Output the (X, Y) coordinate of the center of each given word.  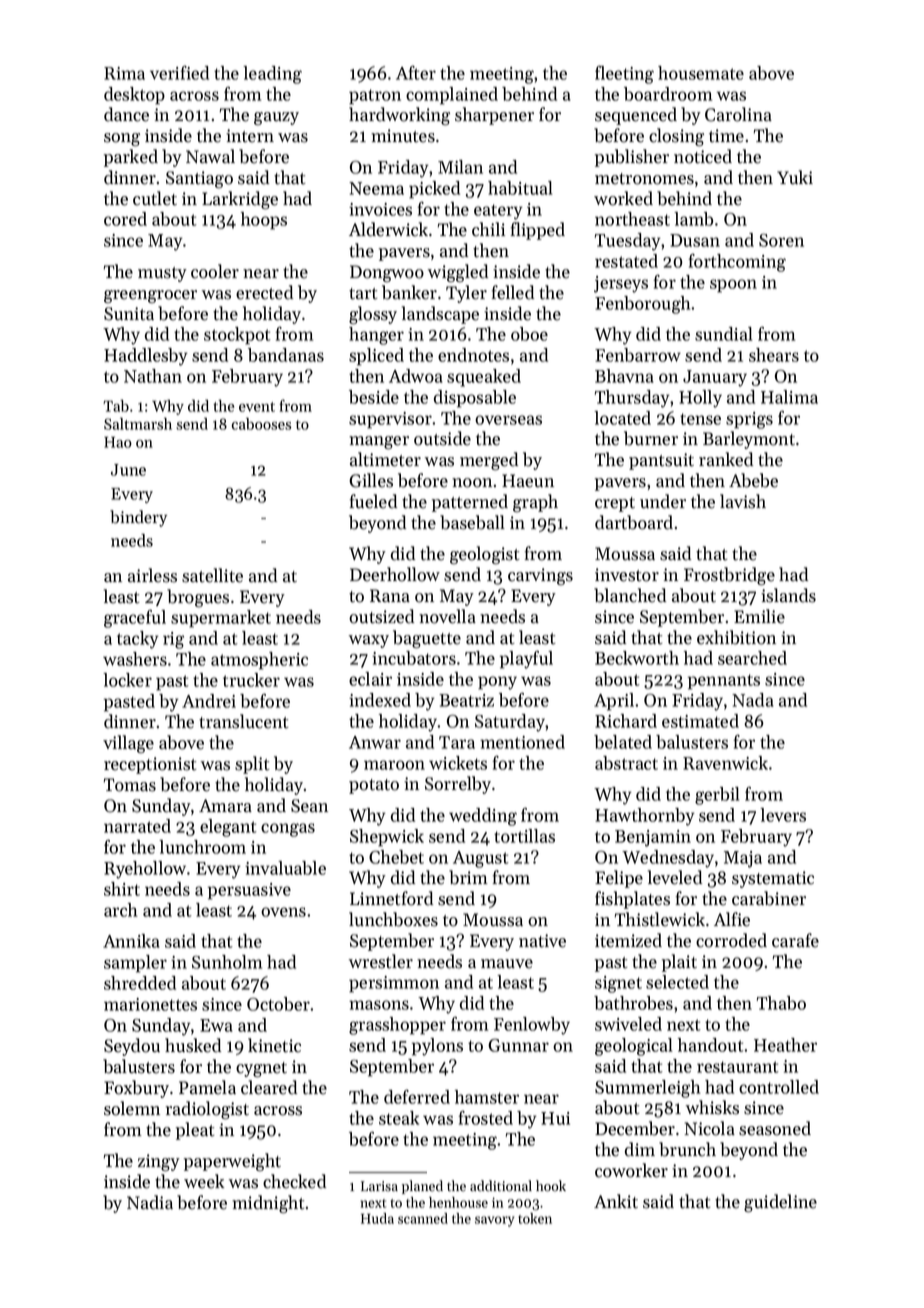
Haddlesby (146, 357)
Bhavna (624, 376)
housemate (701, 73)
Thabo (781, 1003)
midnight (268, 1204)
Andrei (209, 701)
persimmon (394, 984)
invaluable (285, 868)
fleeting (624, 75)
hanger (376, 336)
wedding (483, 817)
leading (272, 75)
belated (623, 742)
